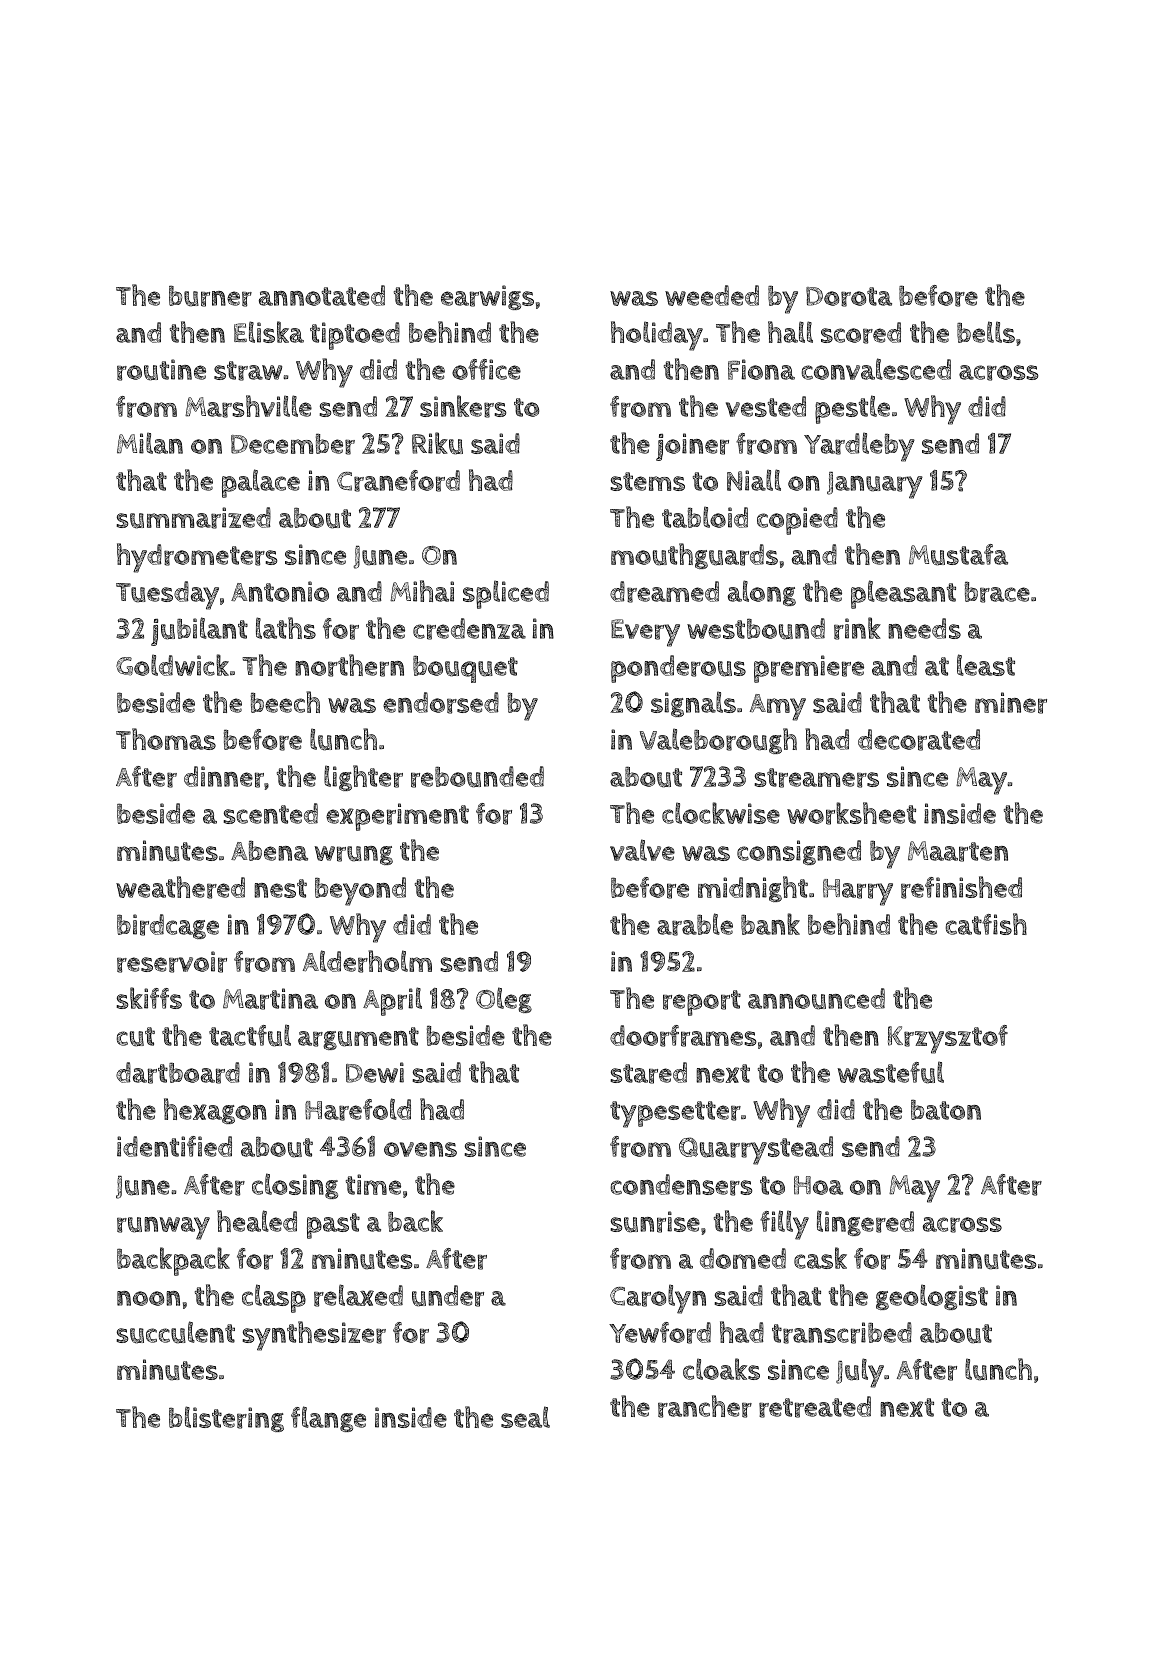 Image resolution: width=1165 pixels, height=1654 pixels. What do you see at coordinates (166, 739) in the document?
I see `Thomas` at bounding box center [166, 739].
